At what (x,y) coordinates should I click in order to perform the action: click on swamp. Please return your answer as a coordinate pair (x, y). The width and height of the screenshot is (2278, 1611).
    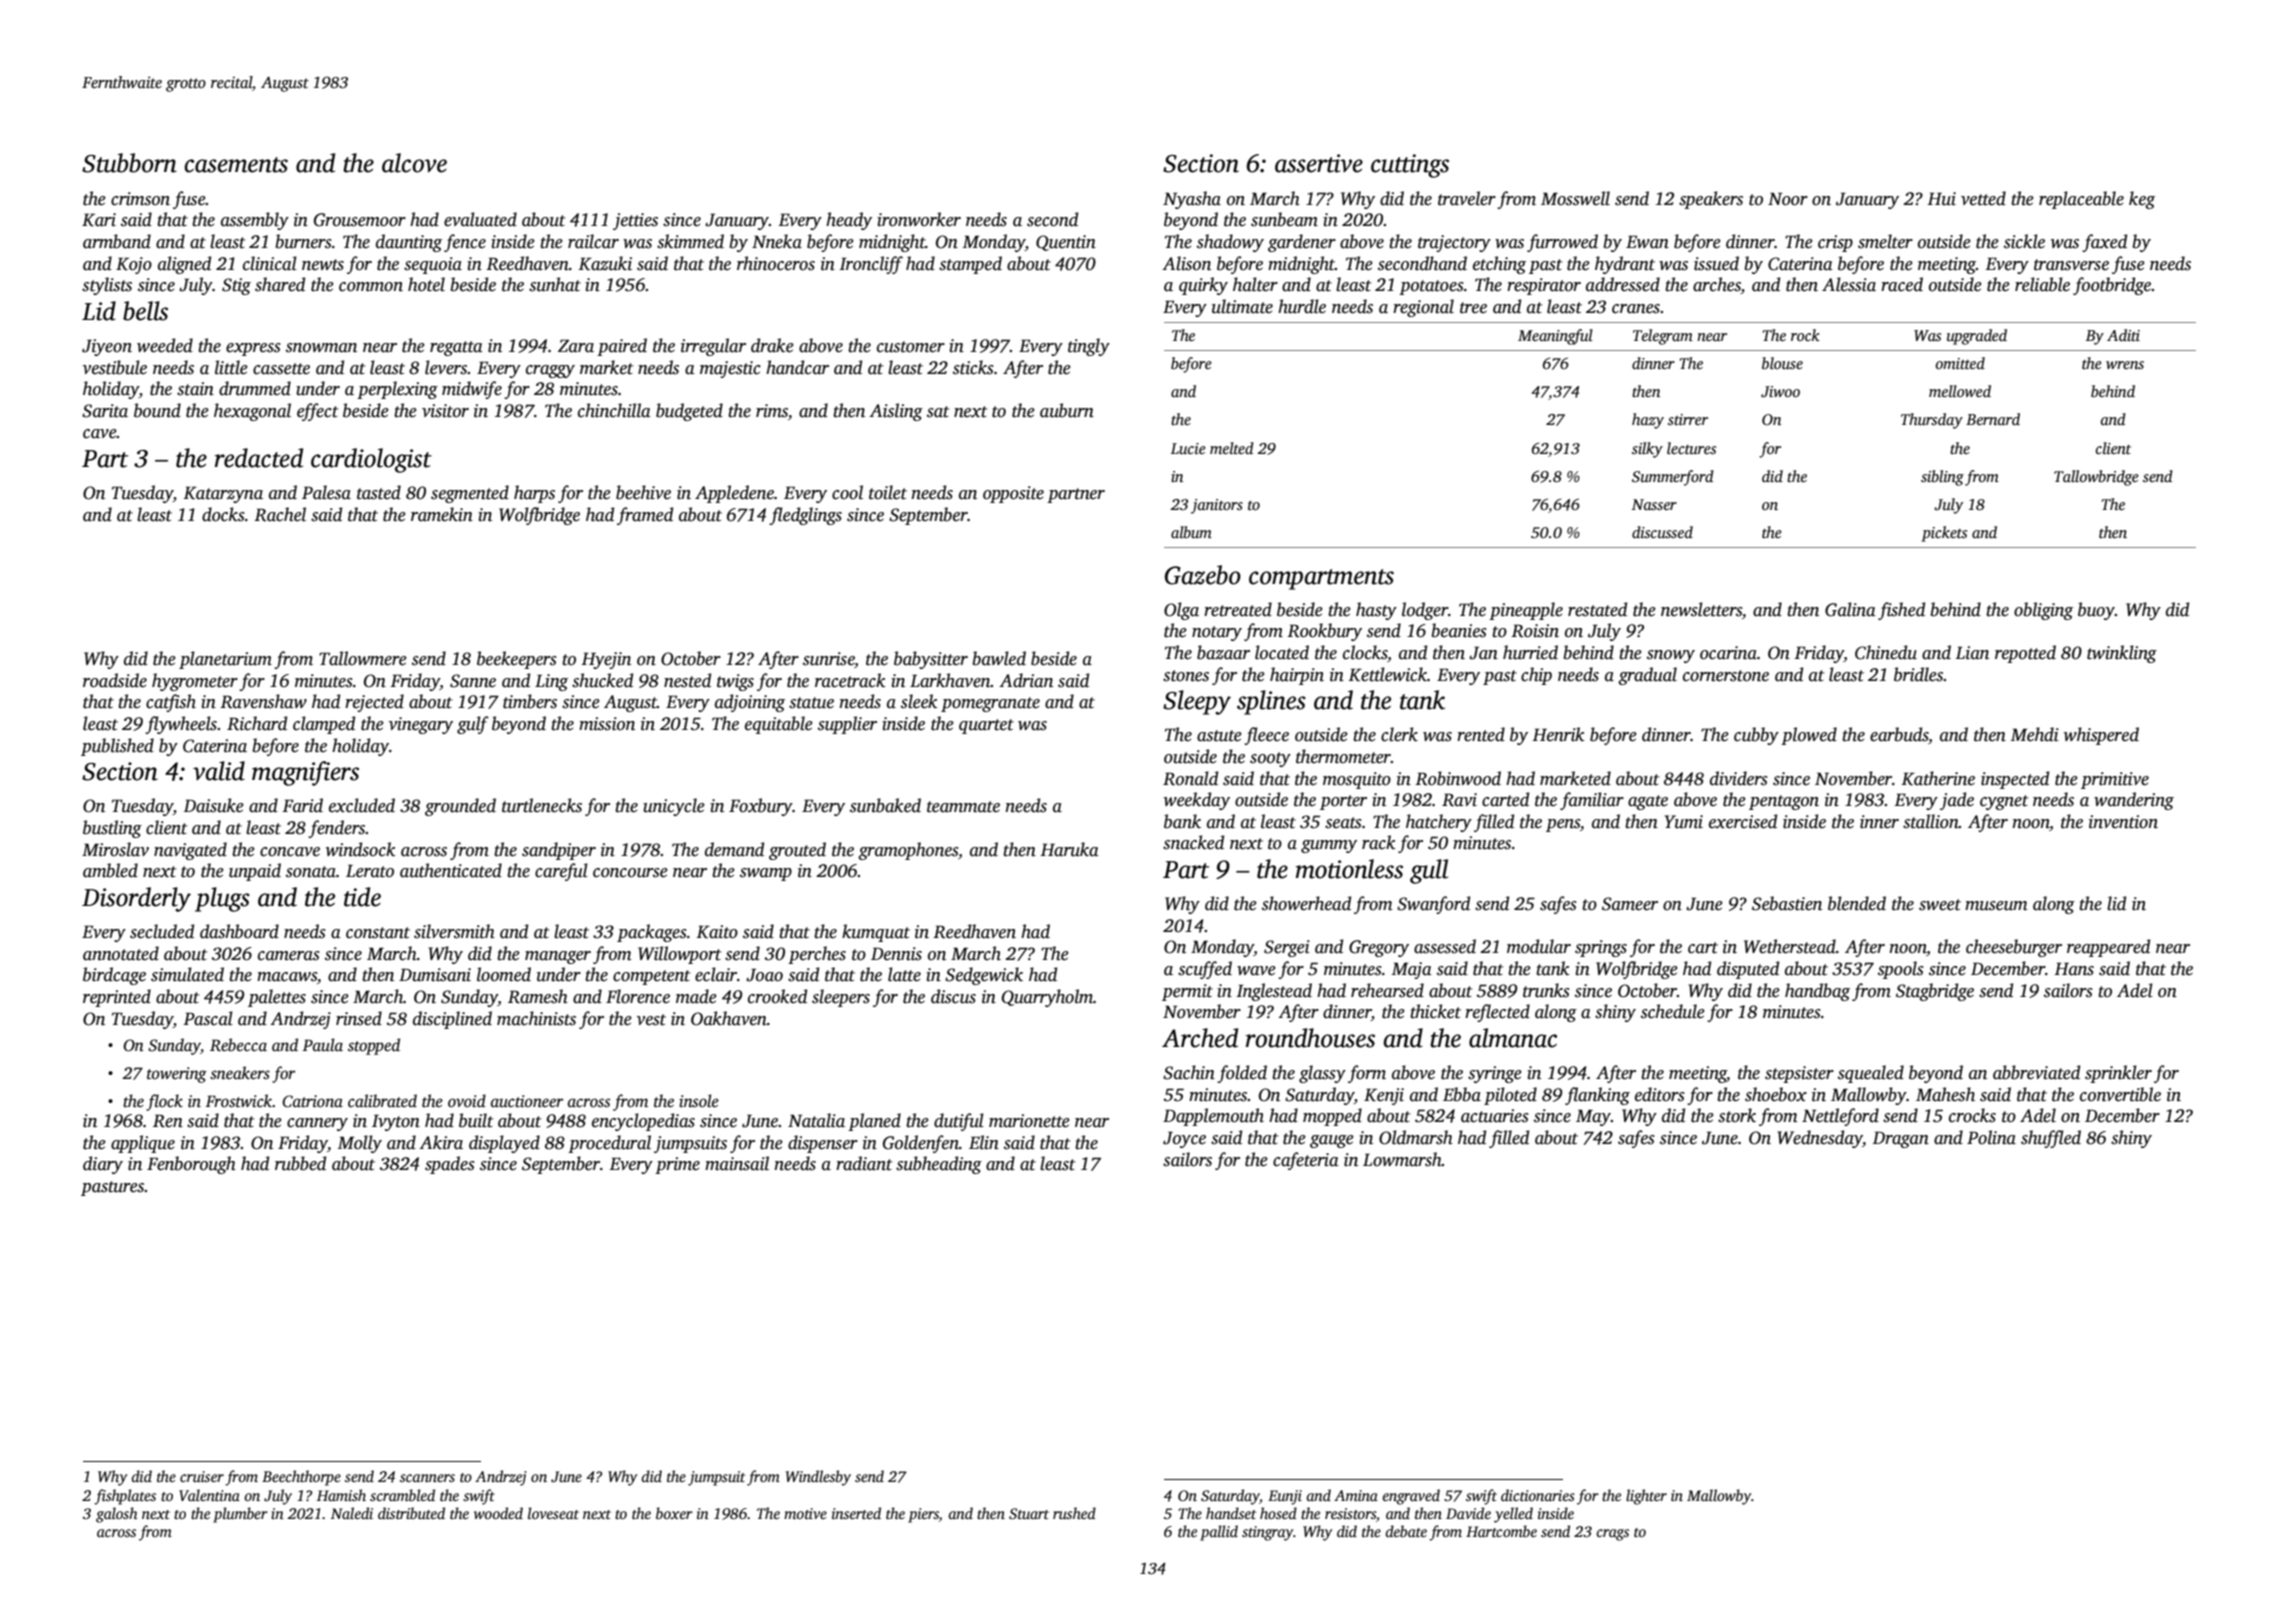
    Looking at the image, I should click on (766, 874).
